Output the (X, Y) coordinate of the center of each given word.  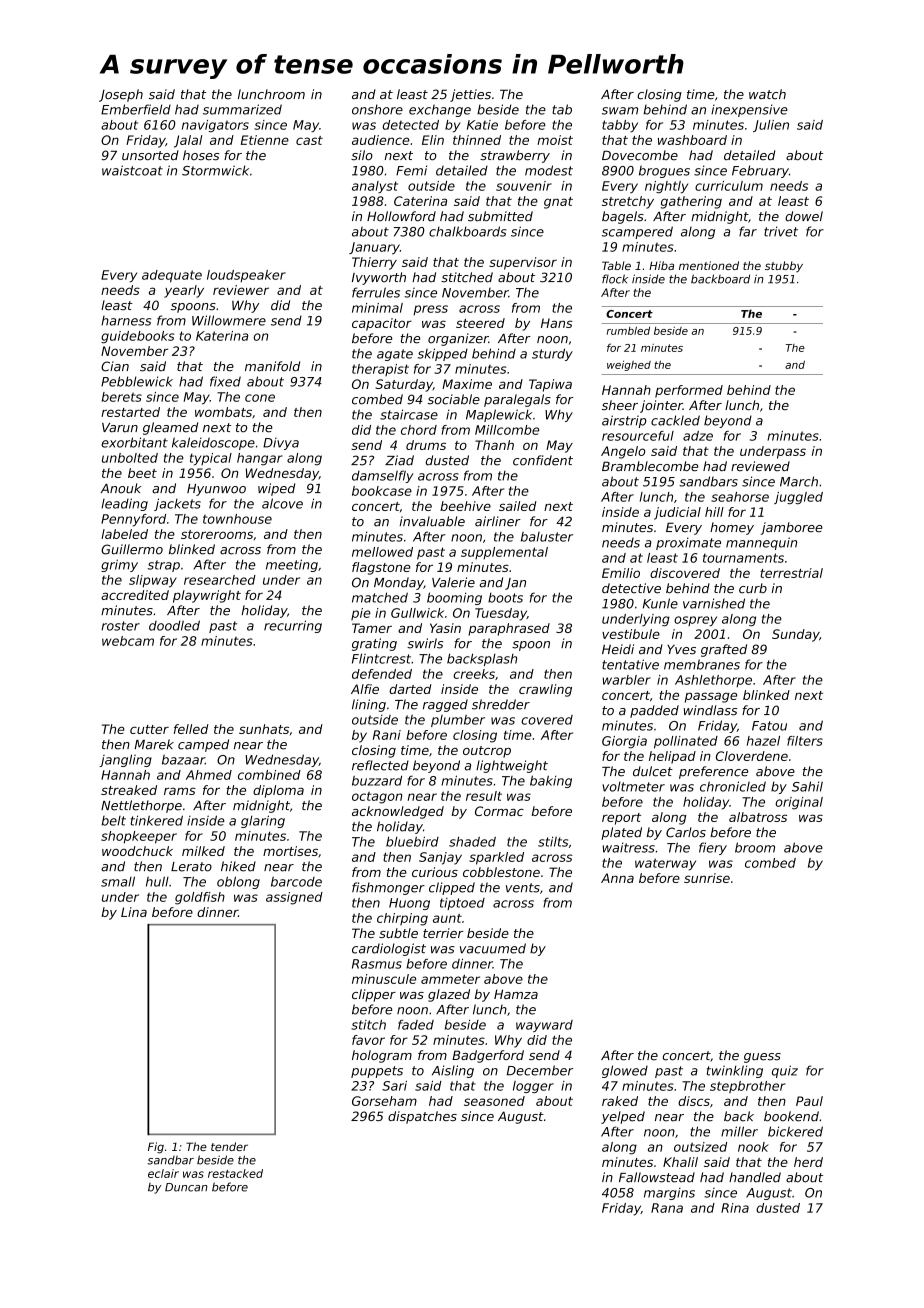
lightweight (512, 766)
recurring (293, 626)
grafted (724, 650)
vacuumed (493, 948)
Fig (156, 1148)
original (799, 803)
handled (755, 1177)
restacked (235, 1173)
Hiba (661, 265)
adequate (172, 276)
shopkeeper (139, 837)
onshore (377, 109)
